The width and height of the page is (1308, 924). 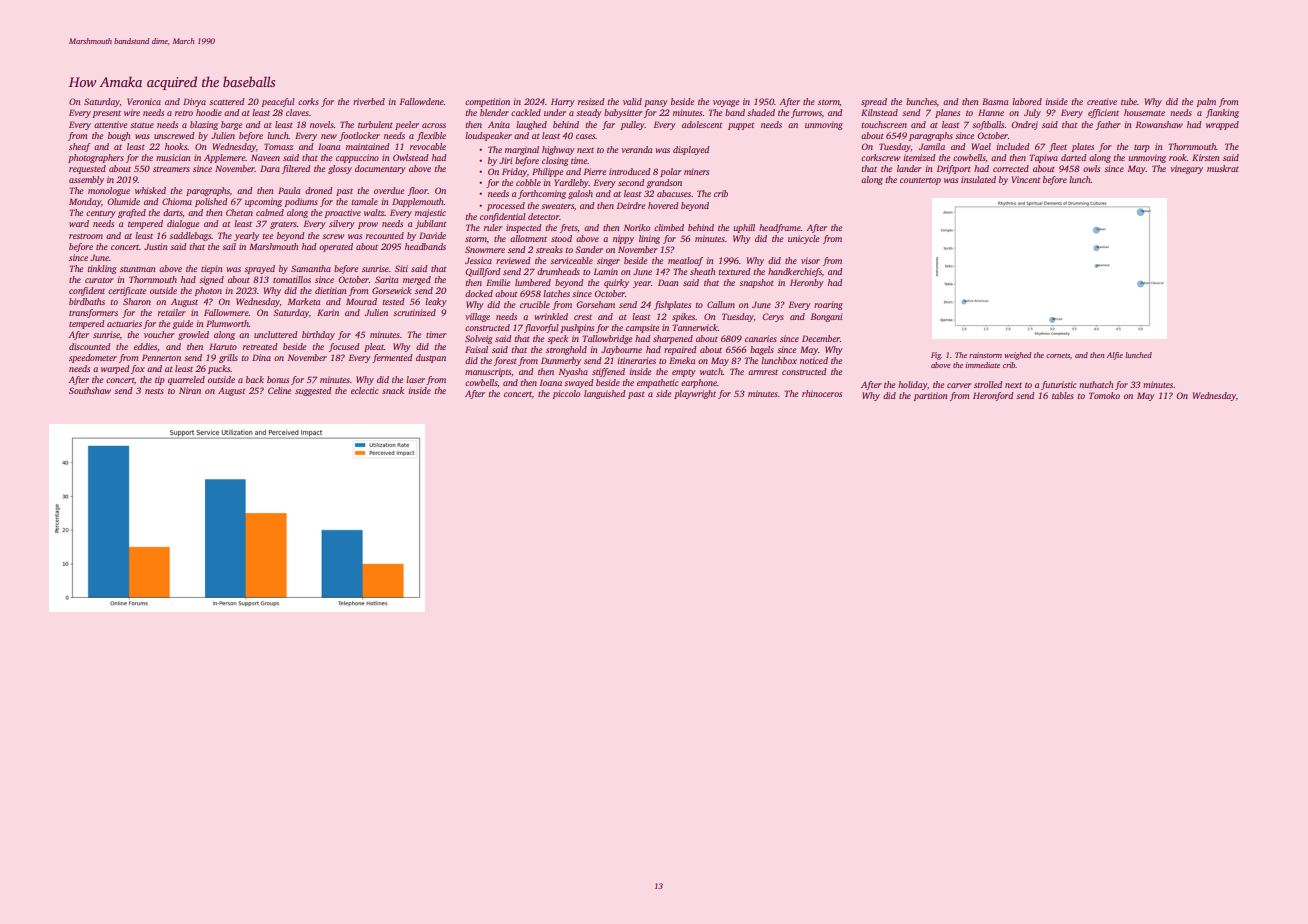 I want to click on Veronica, so click(x=144, y=101).
